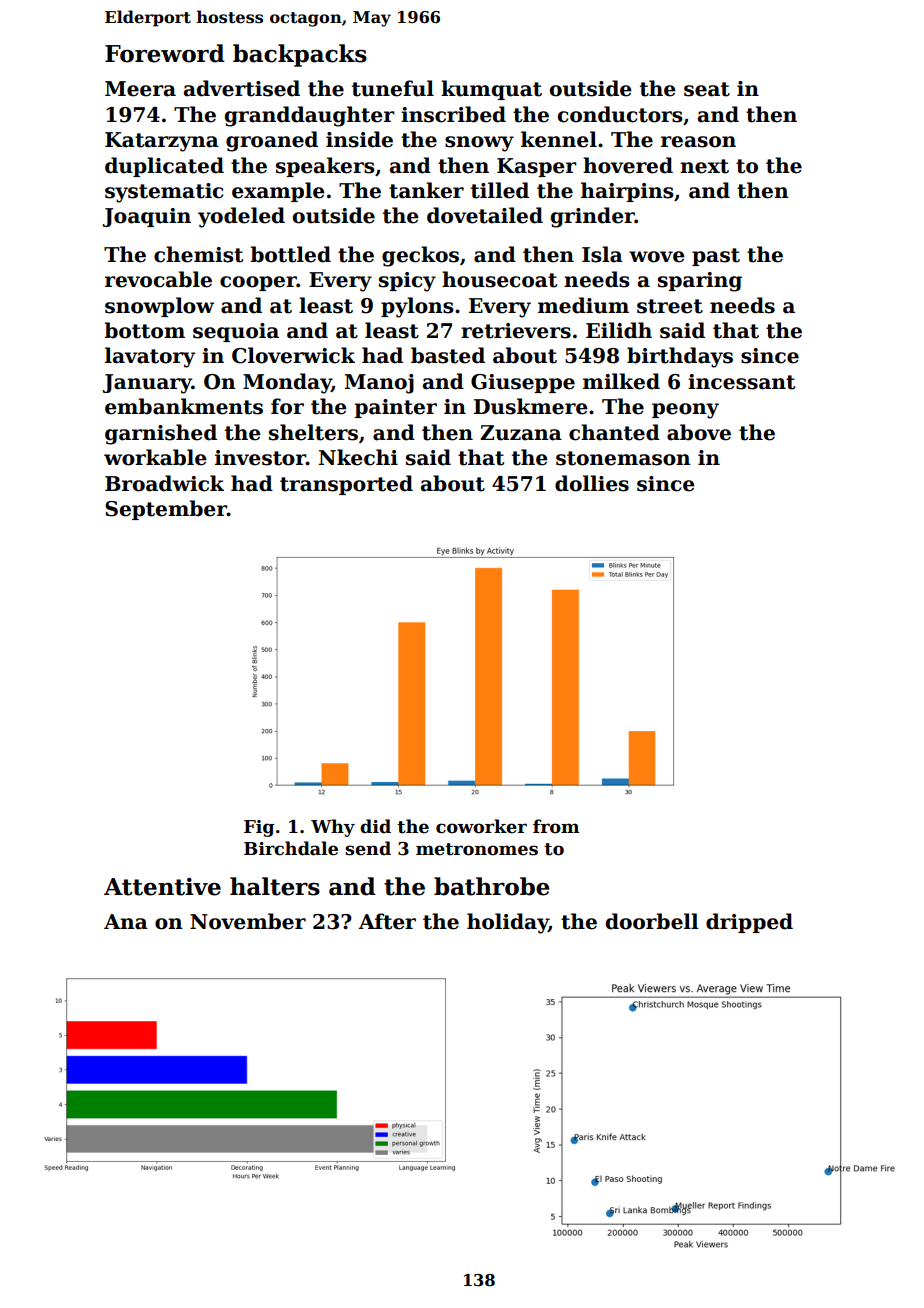  What do you see at coordinates (358, 457) in the screenshot?
I see `Nkechi` at bounding box center [358, 457].
